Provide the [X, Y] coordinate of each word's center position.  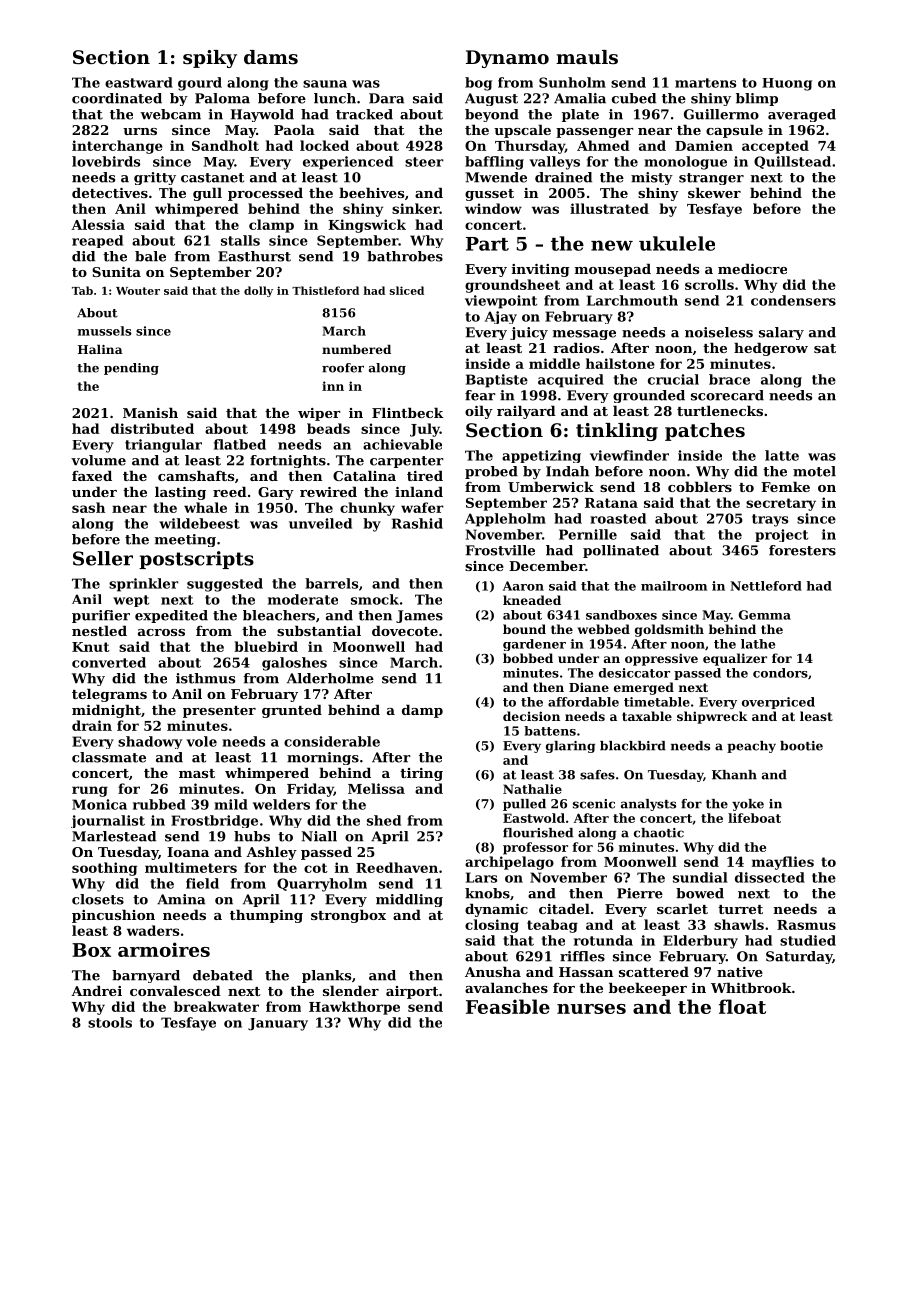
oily [479, 412]
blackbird [633, 746]
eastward [139, 82]
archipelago [509, 863]
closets [98, 899]
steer [424, 162]
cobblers [700, 486]
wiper [319, 414]
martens [705, 83]
